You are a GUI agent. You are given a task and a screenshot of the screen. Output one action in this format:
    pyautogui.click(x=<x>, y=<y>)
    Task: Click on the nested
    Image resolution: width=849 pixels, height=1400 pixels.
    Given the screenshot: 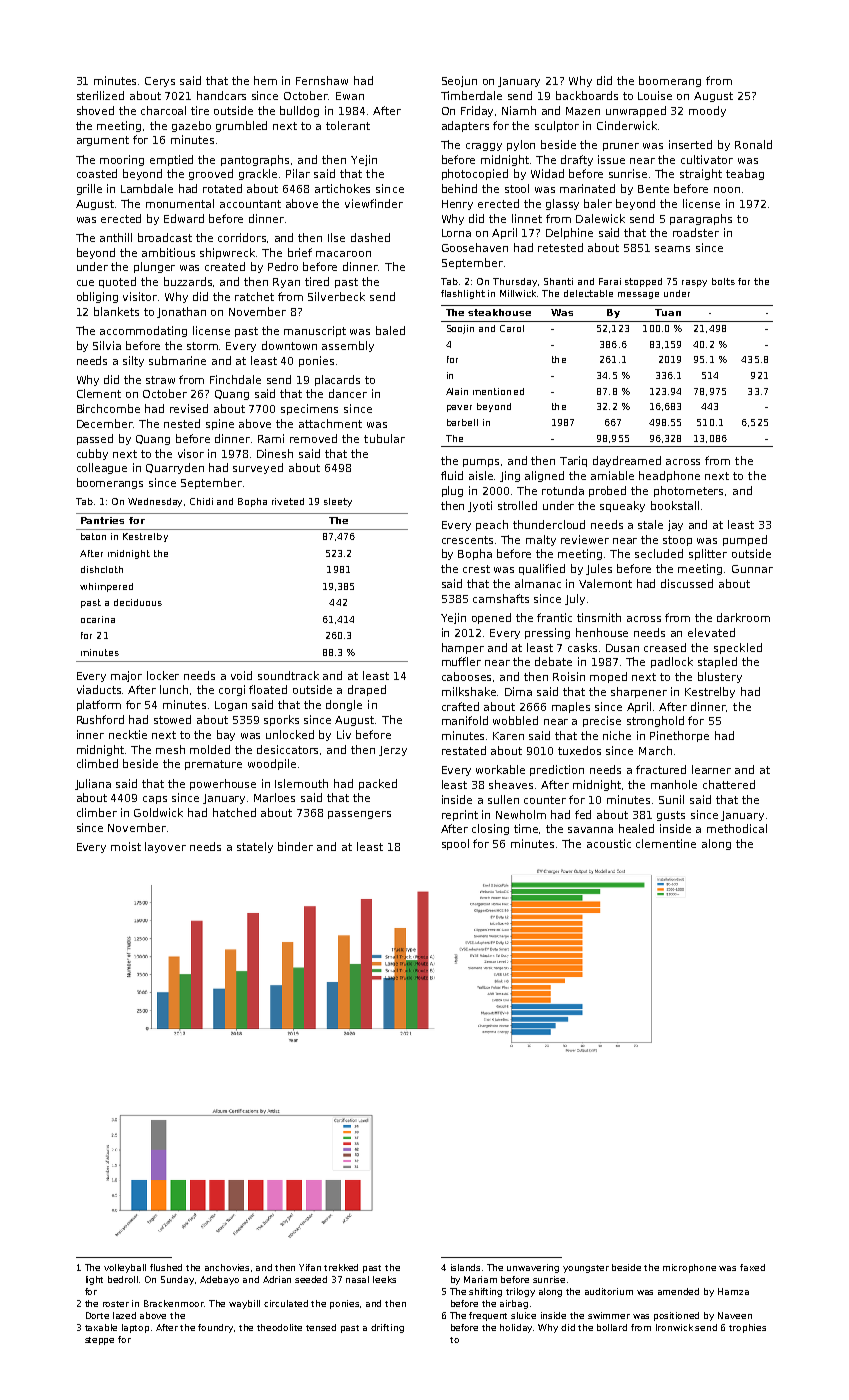 What is the action you would take?
    pyautogui.click(x=182, y=423)
